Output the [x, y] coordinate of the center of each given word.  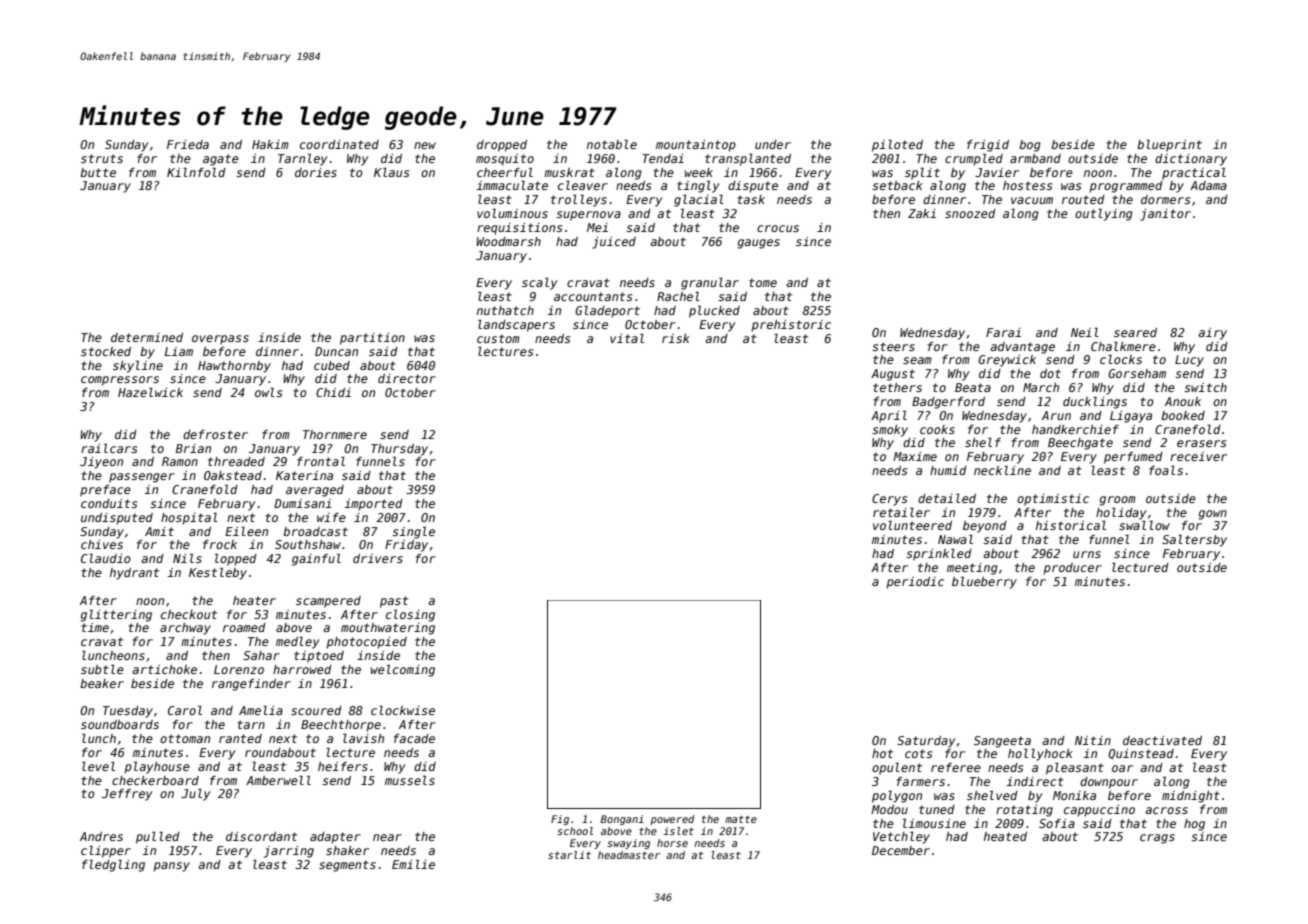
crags [1157, 839]
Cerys [889, 500]
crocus [778, 228]
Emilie [413, 864]
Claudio [106, 558]
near [387, 837]
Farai [1003, 332]
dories [316, 172]
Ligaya [1131, 417]
